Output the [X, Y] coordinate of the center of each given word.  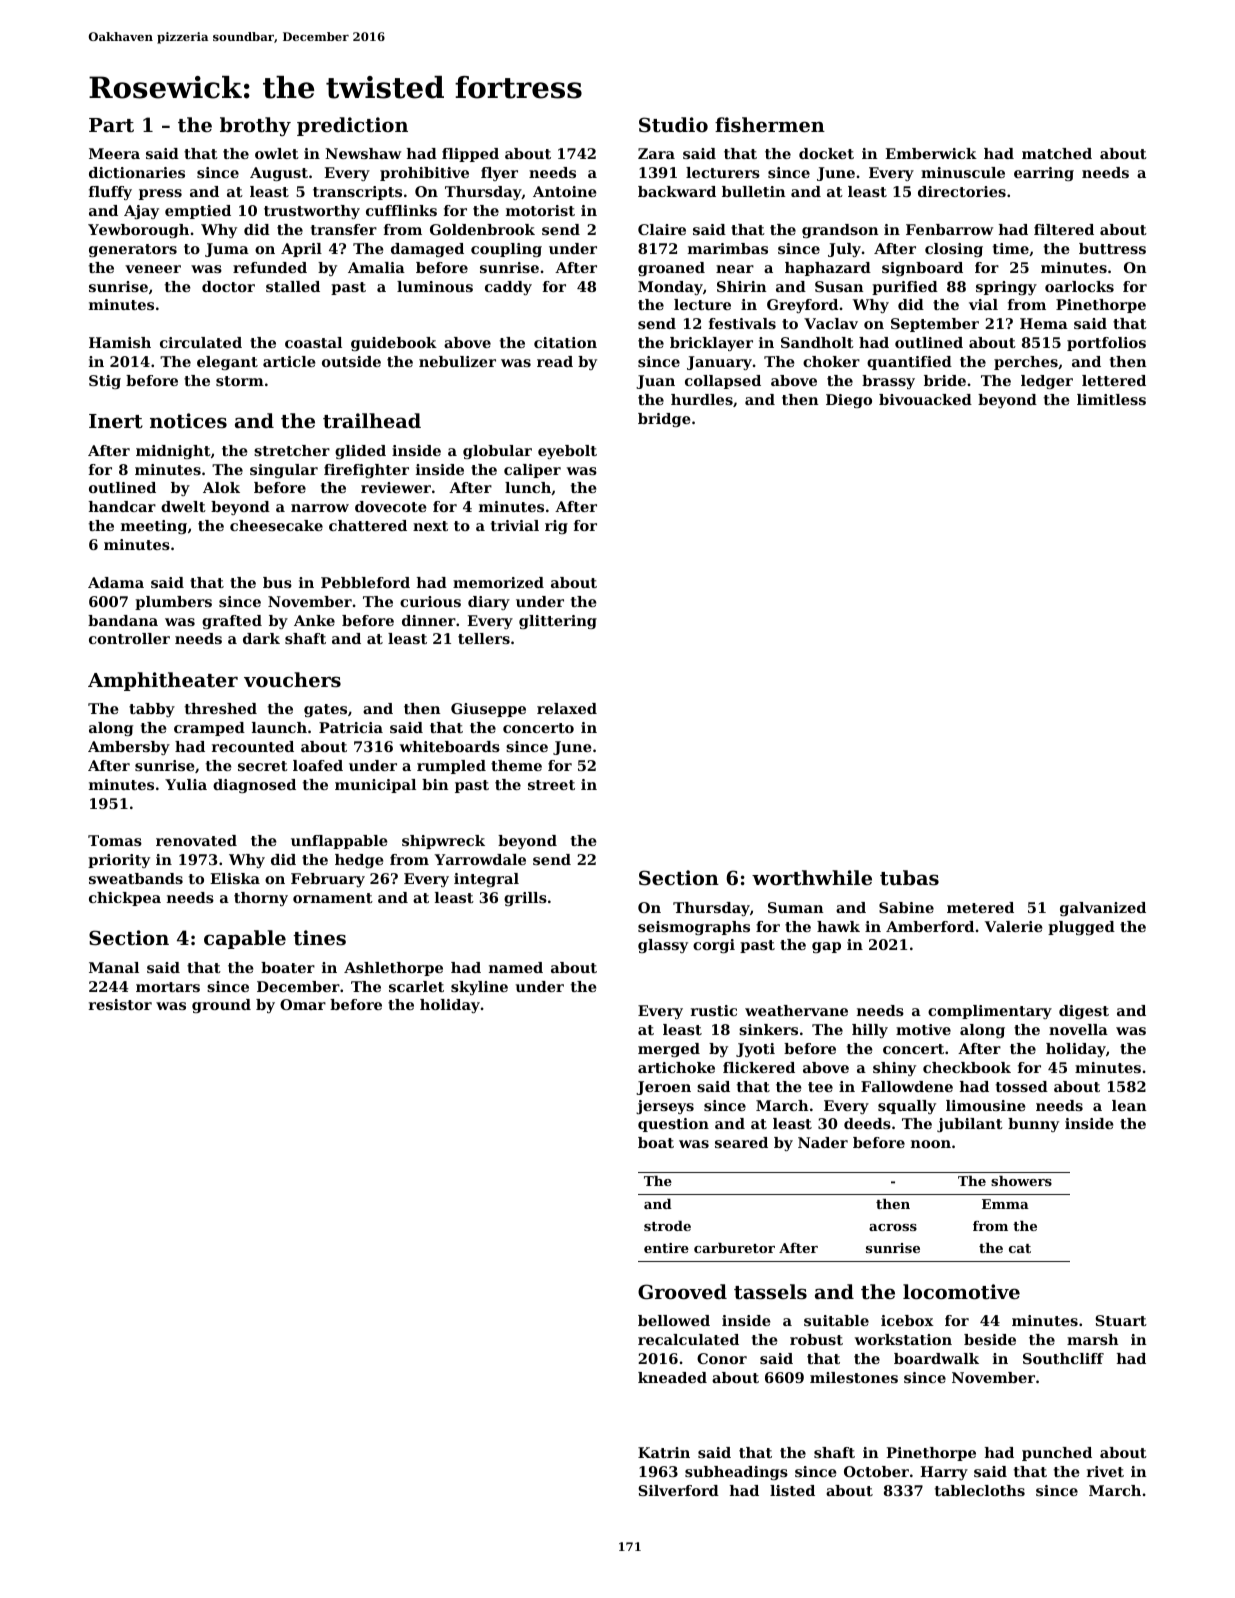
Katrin [664, 1452]
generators [133, 250]
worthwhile [812, 877]
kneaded [672, 1377]
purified [905, 288]
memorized [498, 582]
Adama [116, 582]
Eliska [235, 878]
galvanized [1103, 909]
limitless [1111, 399]
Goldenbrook [482, 229]
